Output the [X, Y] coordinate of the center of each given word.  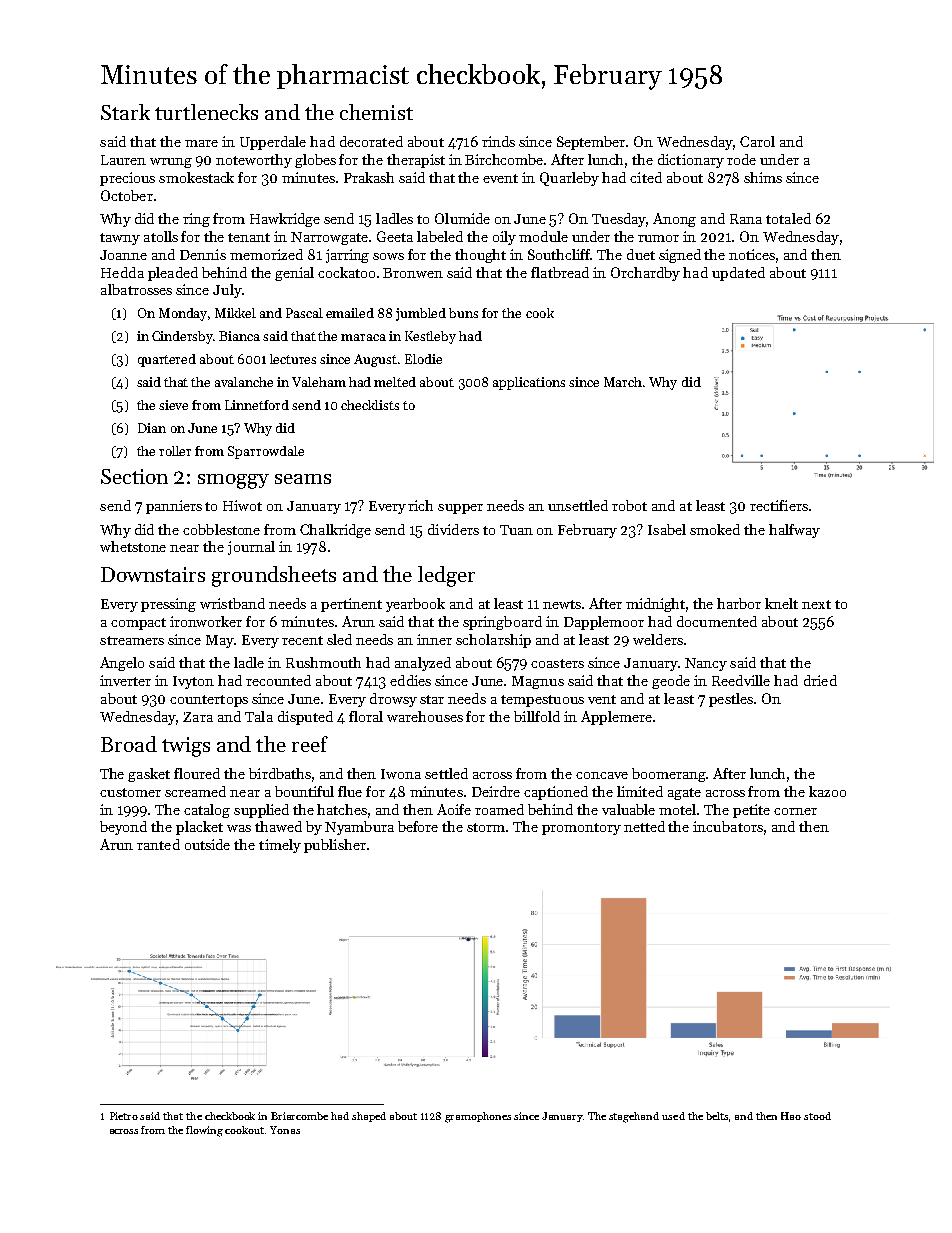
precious [127, 179]
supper [460, 509]
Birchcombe [504, 159]
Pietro [124, 1116]
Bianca [239, 336]
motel [678, 809]
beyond [123, 828]
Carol [757, 141]
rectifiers [779, 505]
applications [529, 383]
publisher [335, 846]
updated [738, 274]
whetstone [133, 546]
